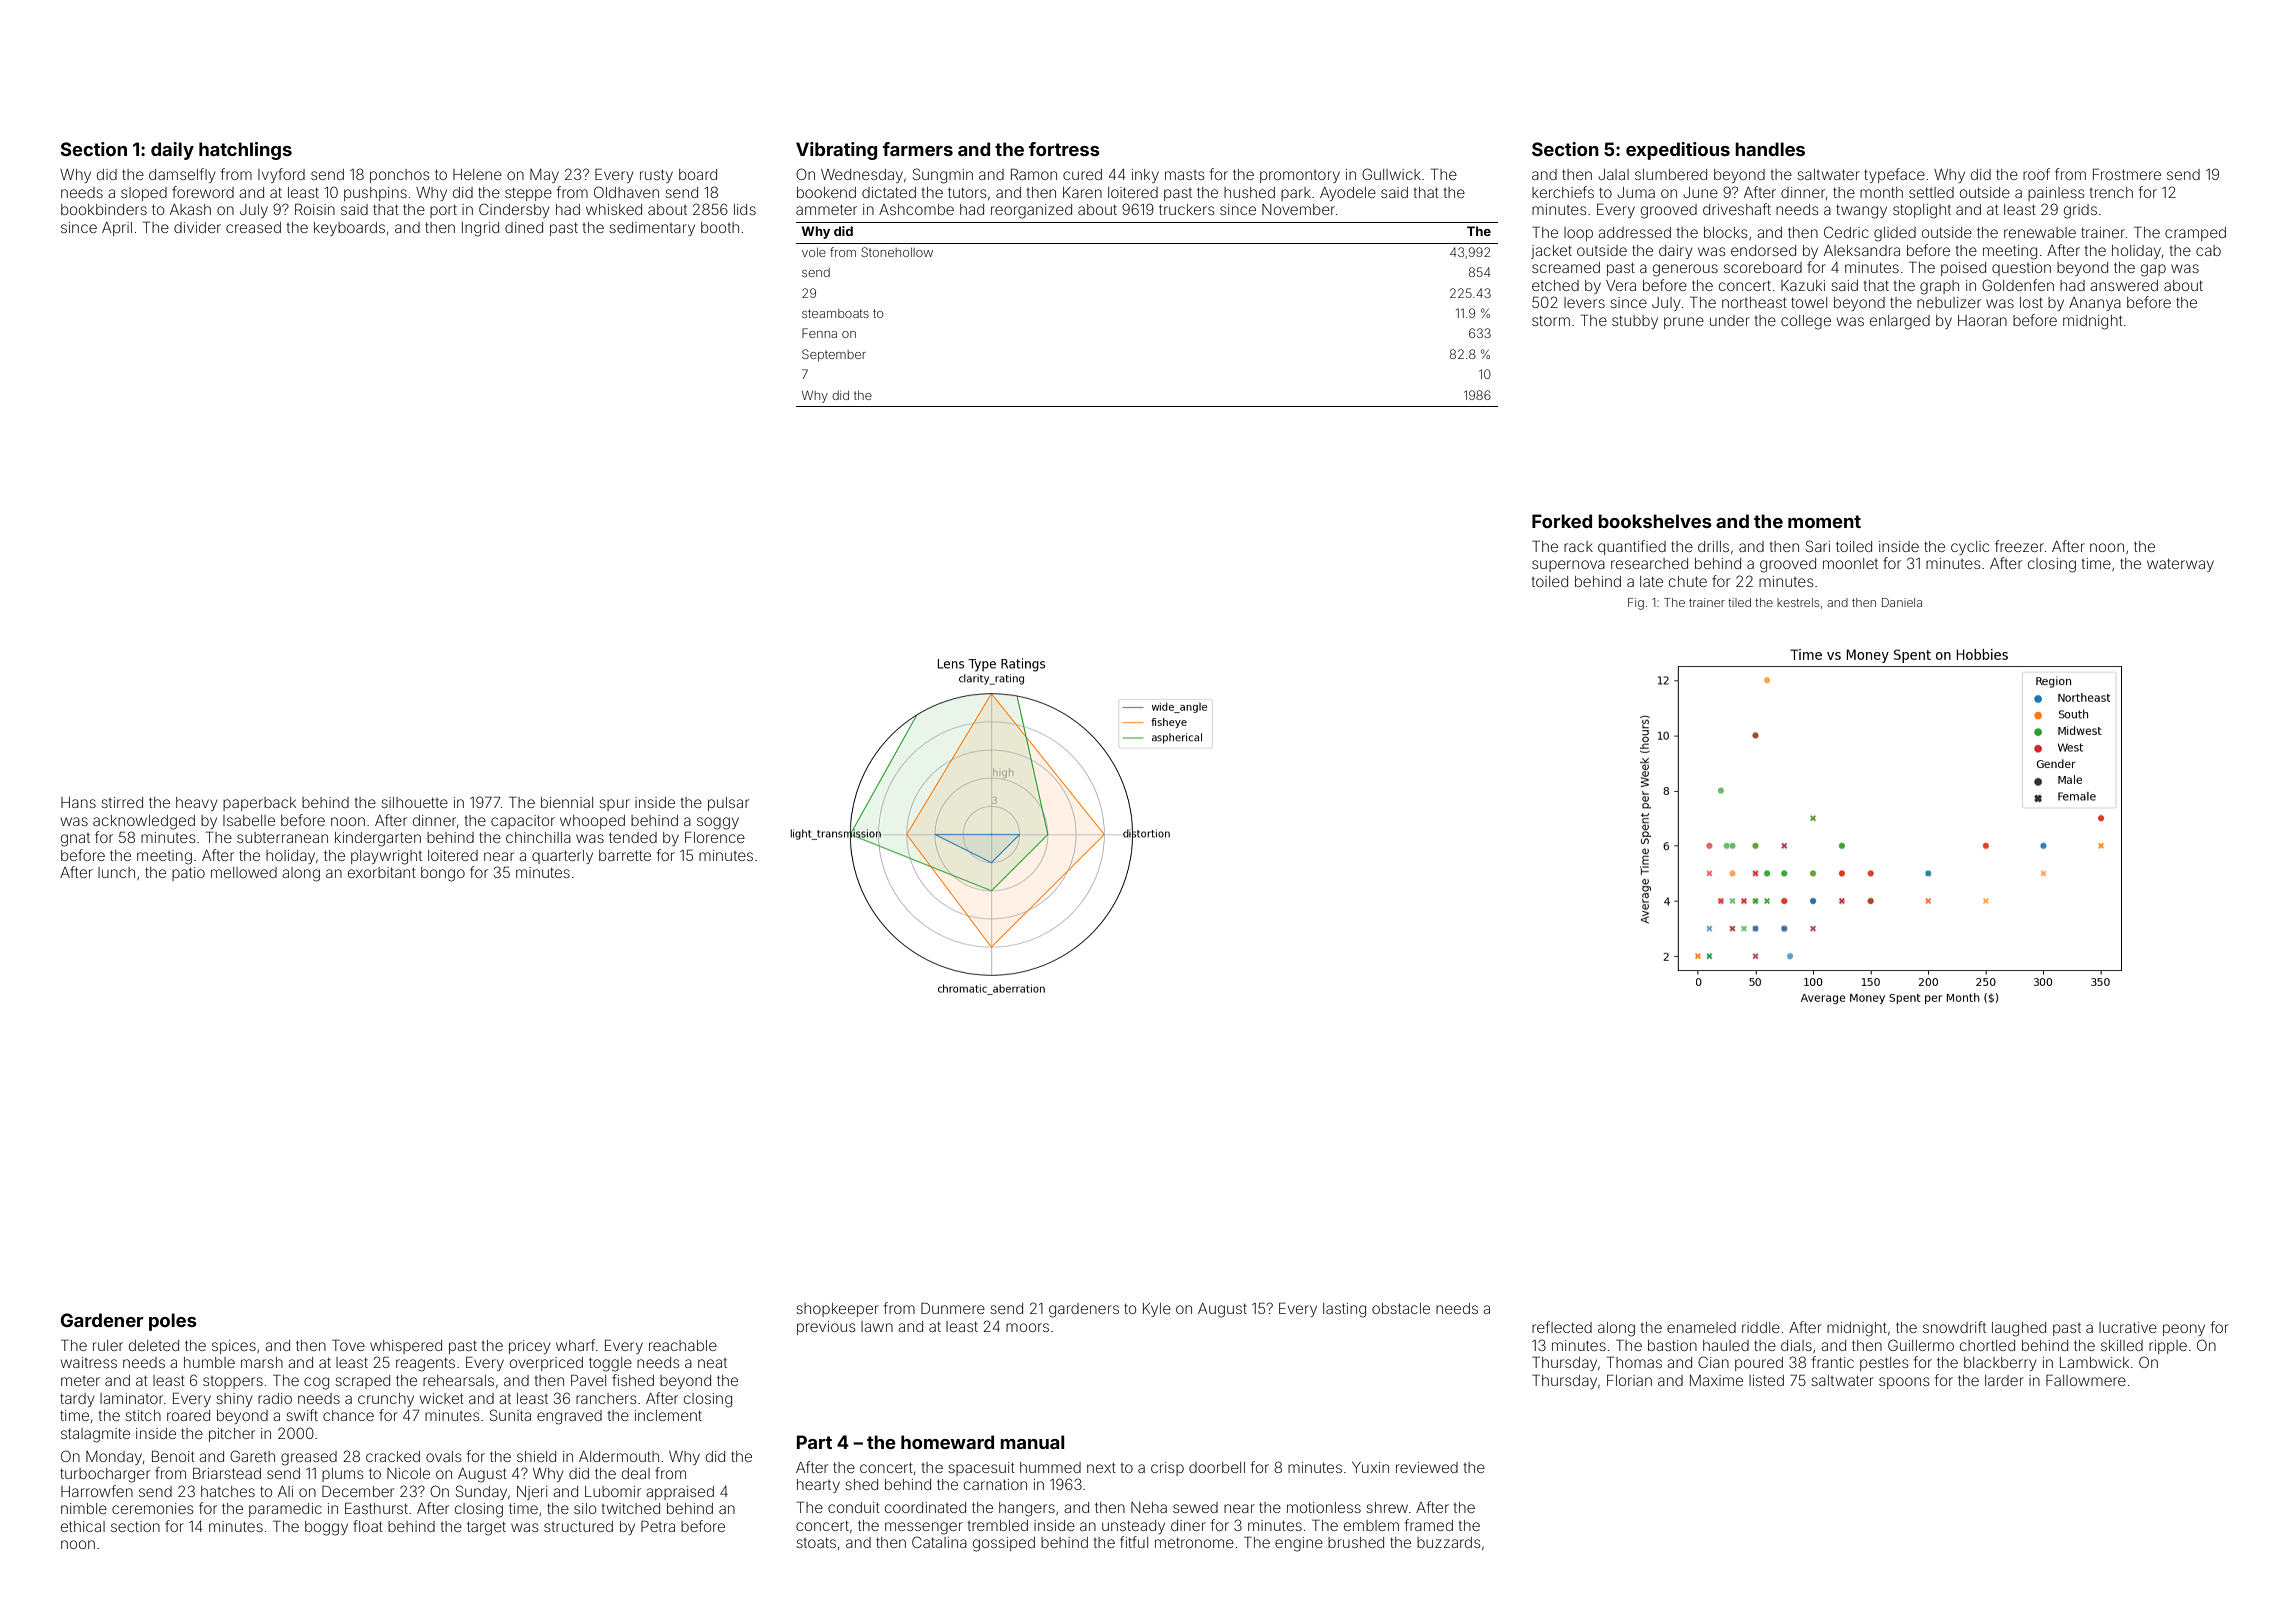 The image size is (2293, 1622). What do you see at coordinates (1562, 1327) in the screenshot?
I see `reflected` at bounding box center [1562, 1327].
